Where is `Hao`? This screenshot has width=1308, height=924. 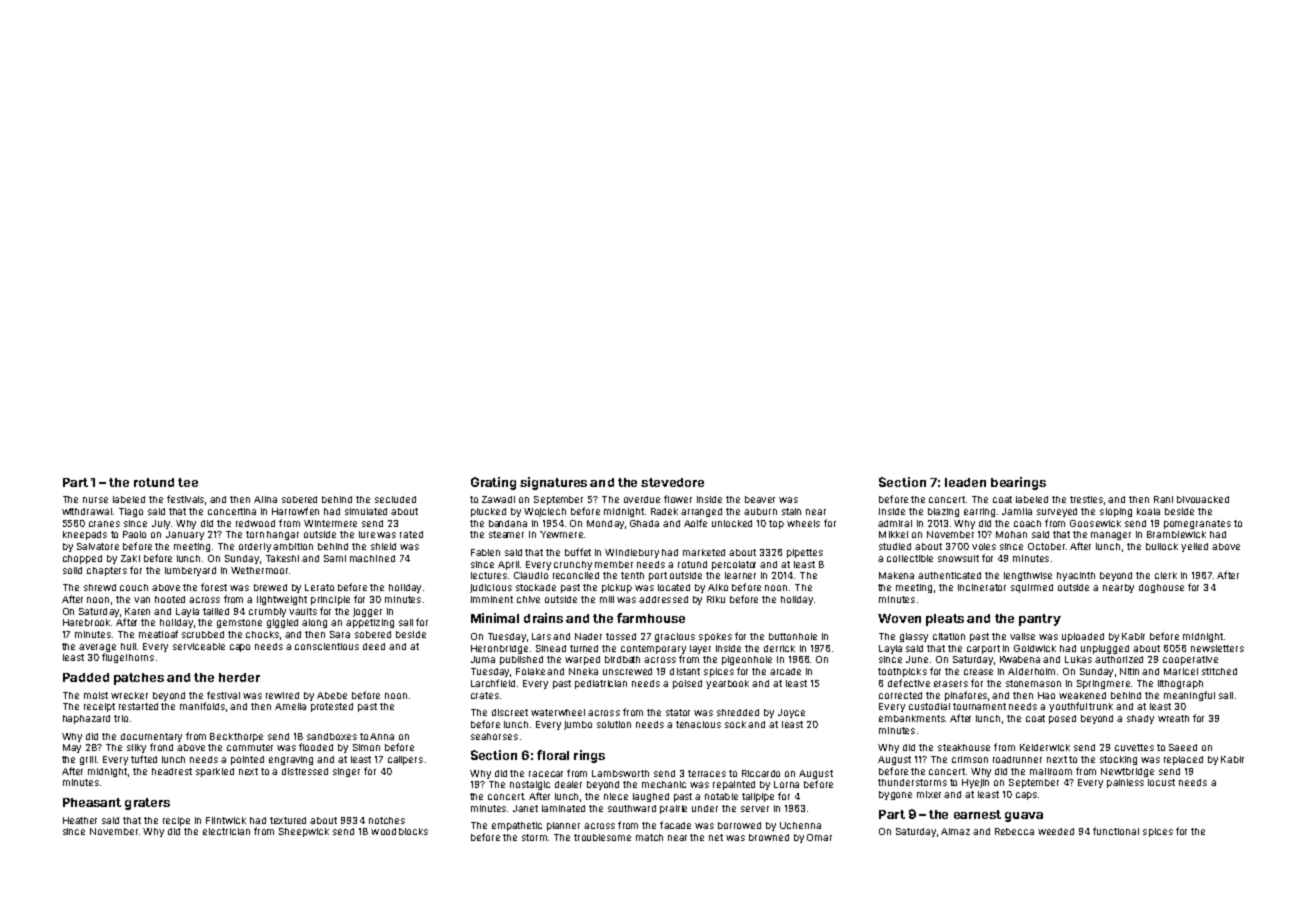
Hao is located at coordinates (1046, 695).
